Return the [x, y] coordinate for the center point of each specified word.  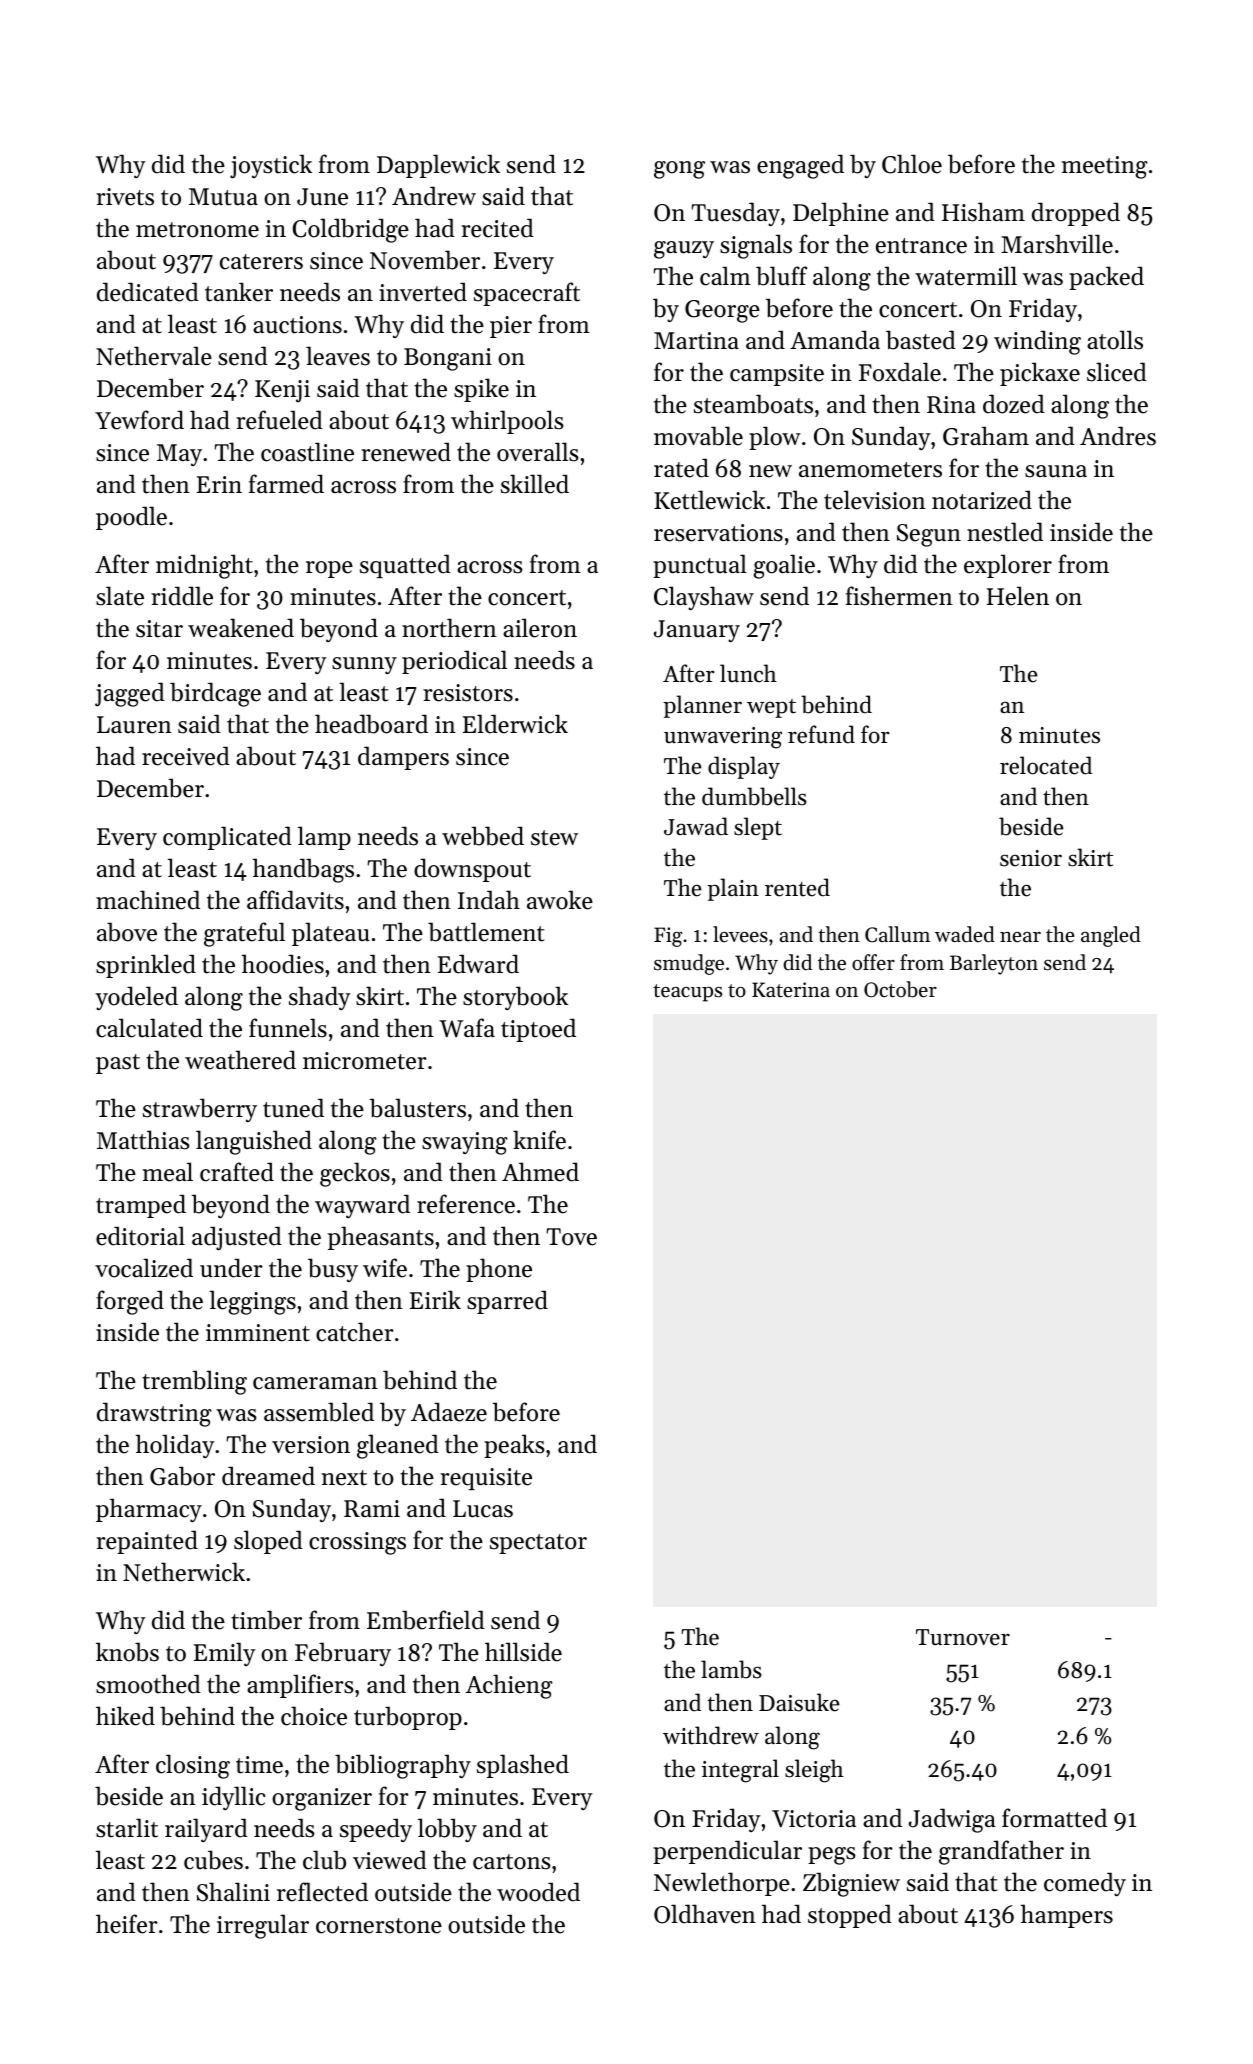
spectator [538, 1544]
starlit [127, 1828]
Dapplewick [438, 166]
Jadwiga [952, 1820]
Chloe [912, 164]
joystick [271, 166]
